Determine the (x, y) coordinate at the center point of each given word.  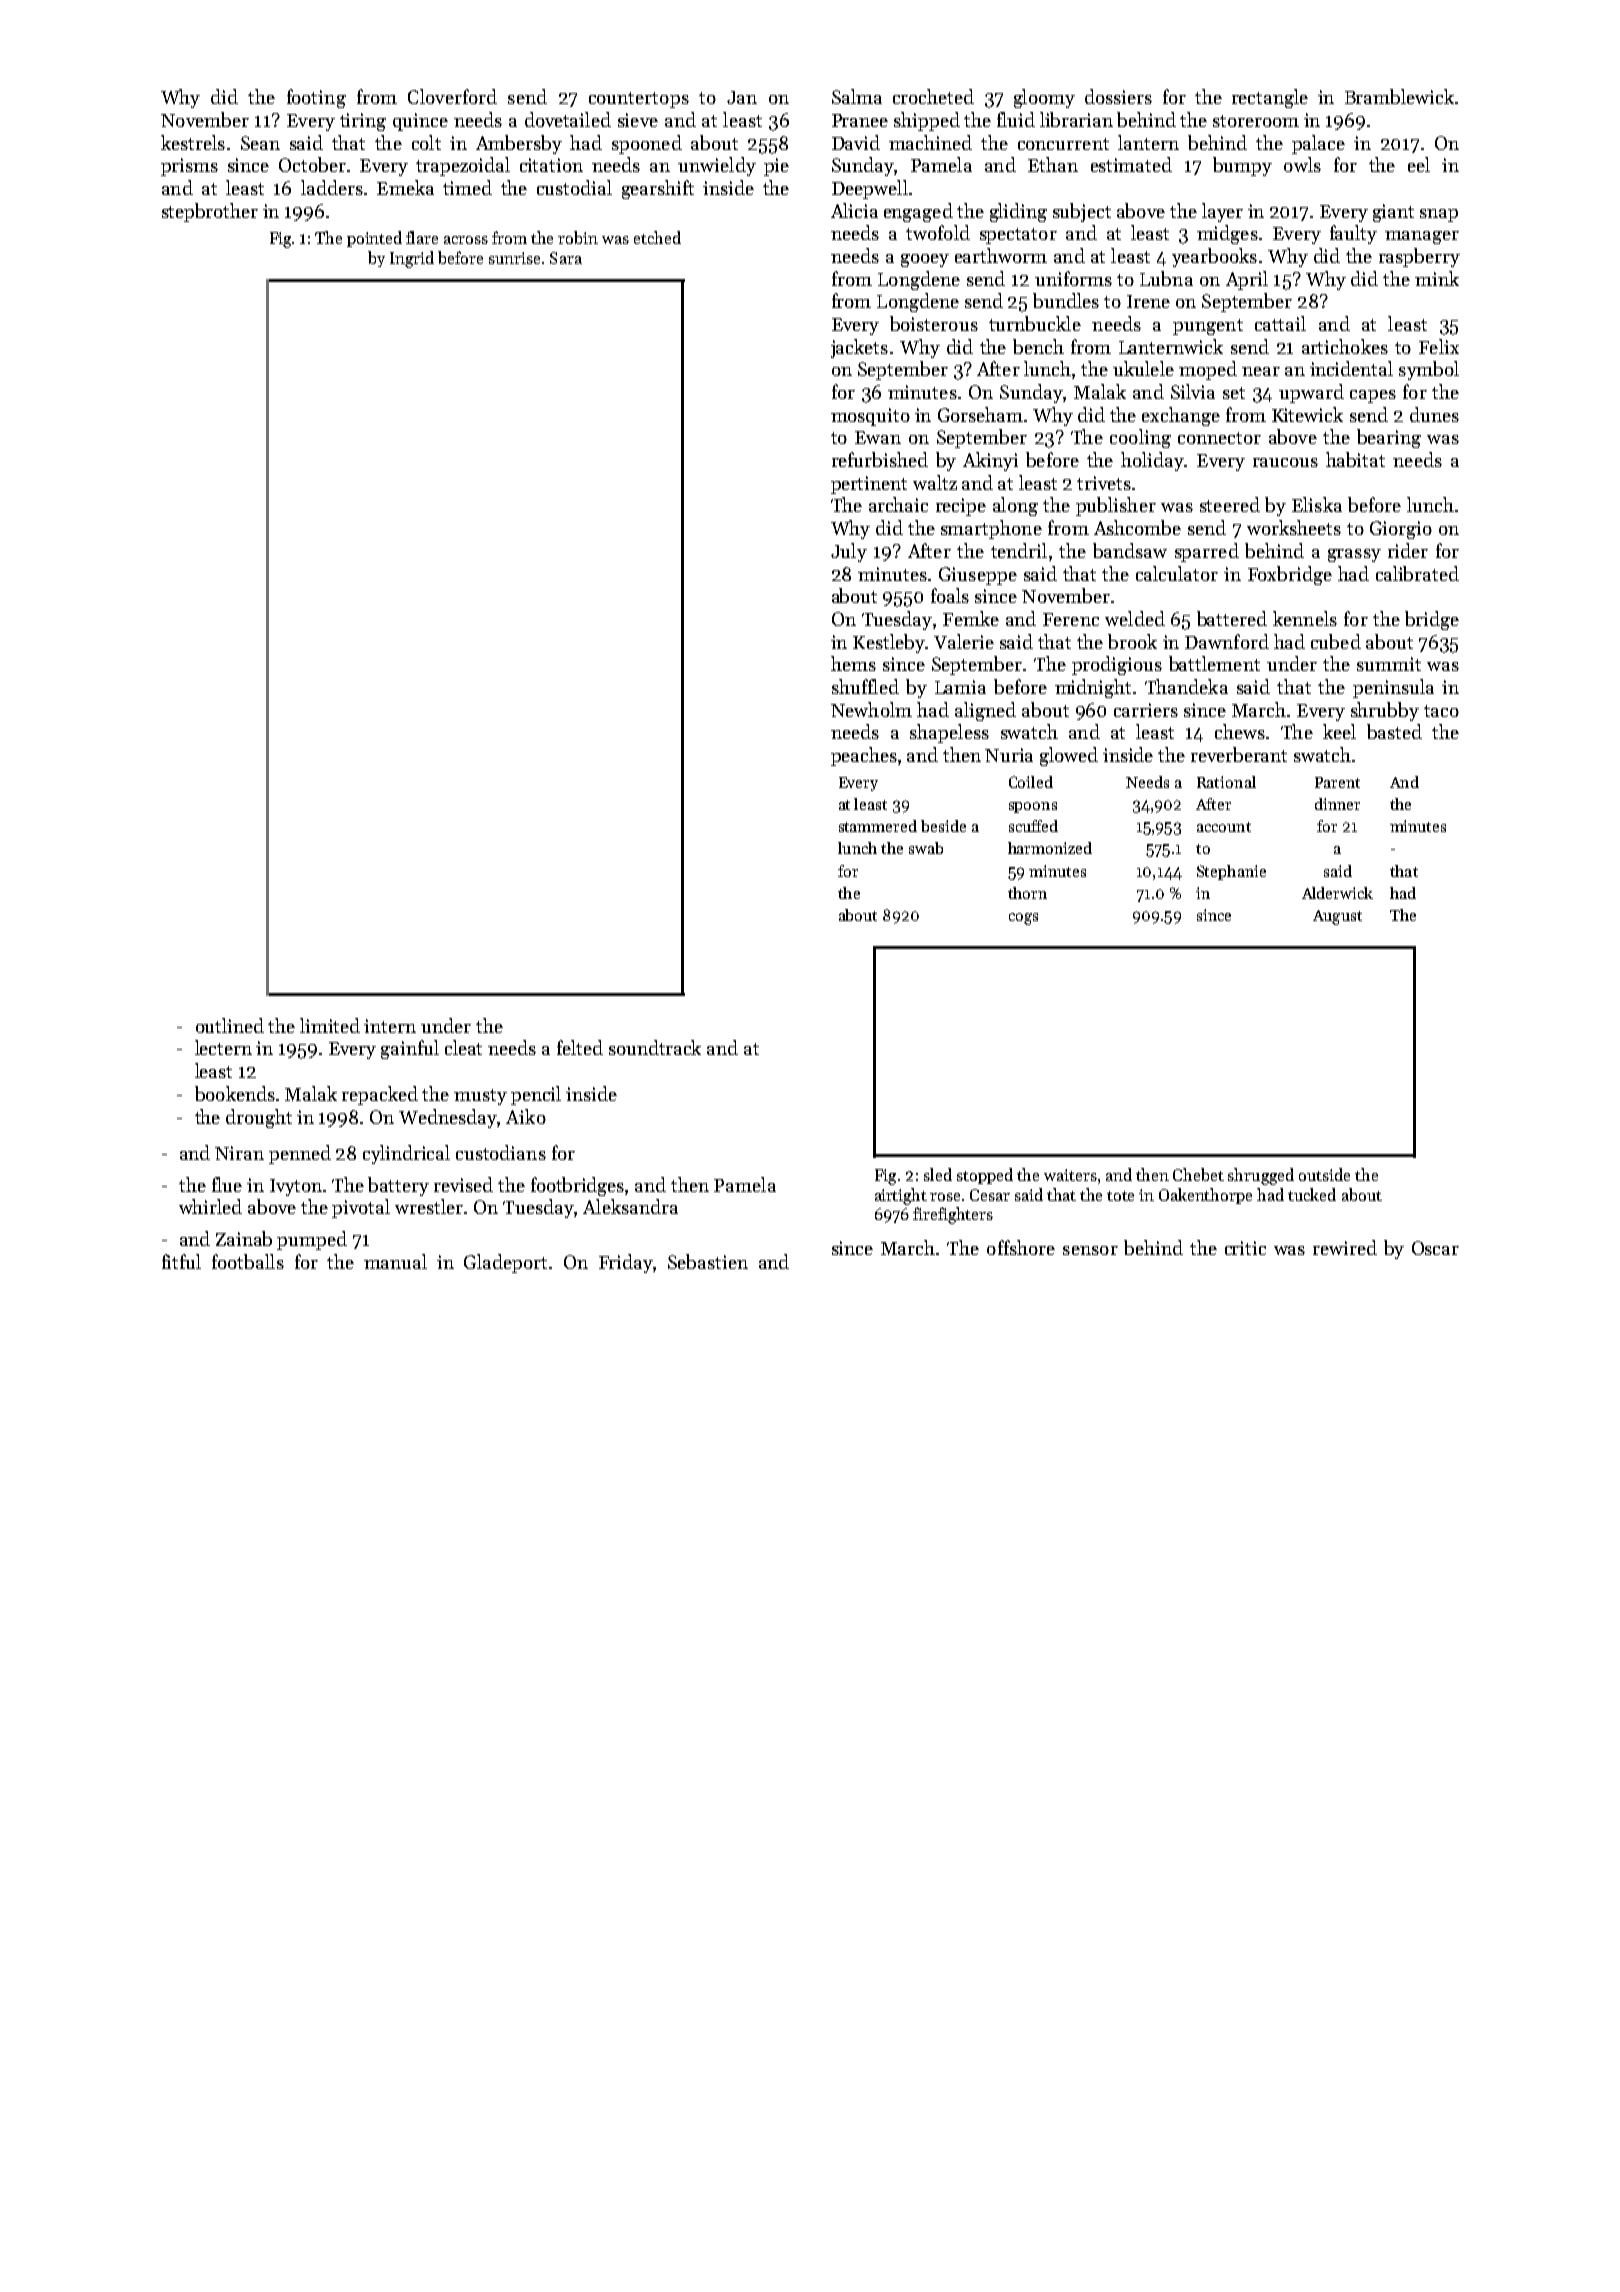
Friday (626, 1263)
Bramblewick (1399, 96)
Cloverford (452, 96)
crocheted (933, 96)
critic (1245, 1248)
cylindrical (406, 1154)
